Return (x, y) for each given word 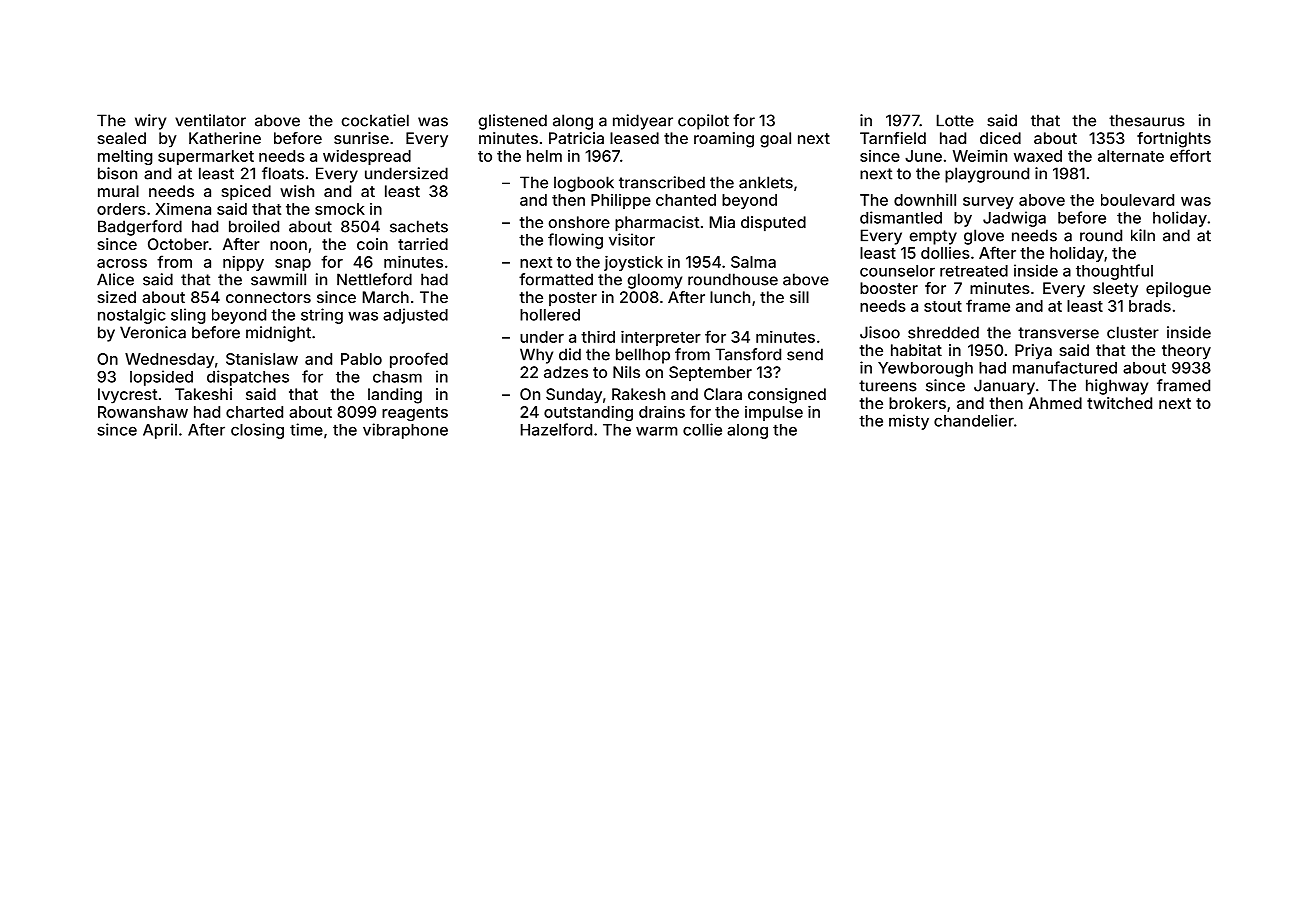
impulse (774, 413)
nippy (243, 263)
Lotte (955, 120)
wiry (150, 122)
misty (909, 422)
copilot (703, 122)
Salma (753, 262)
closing (257, 431)
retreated (974, 271)
